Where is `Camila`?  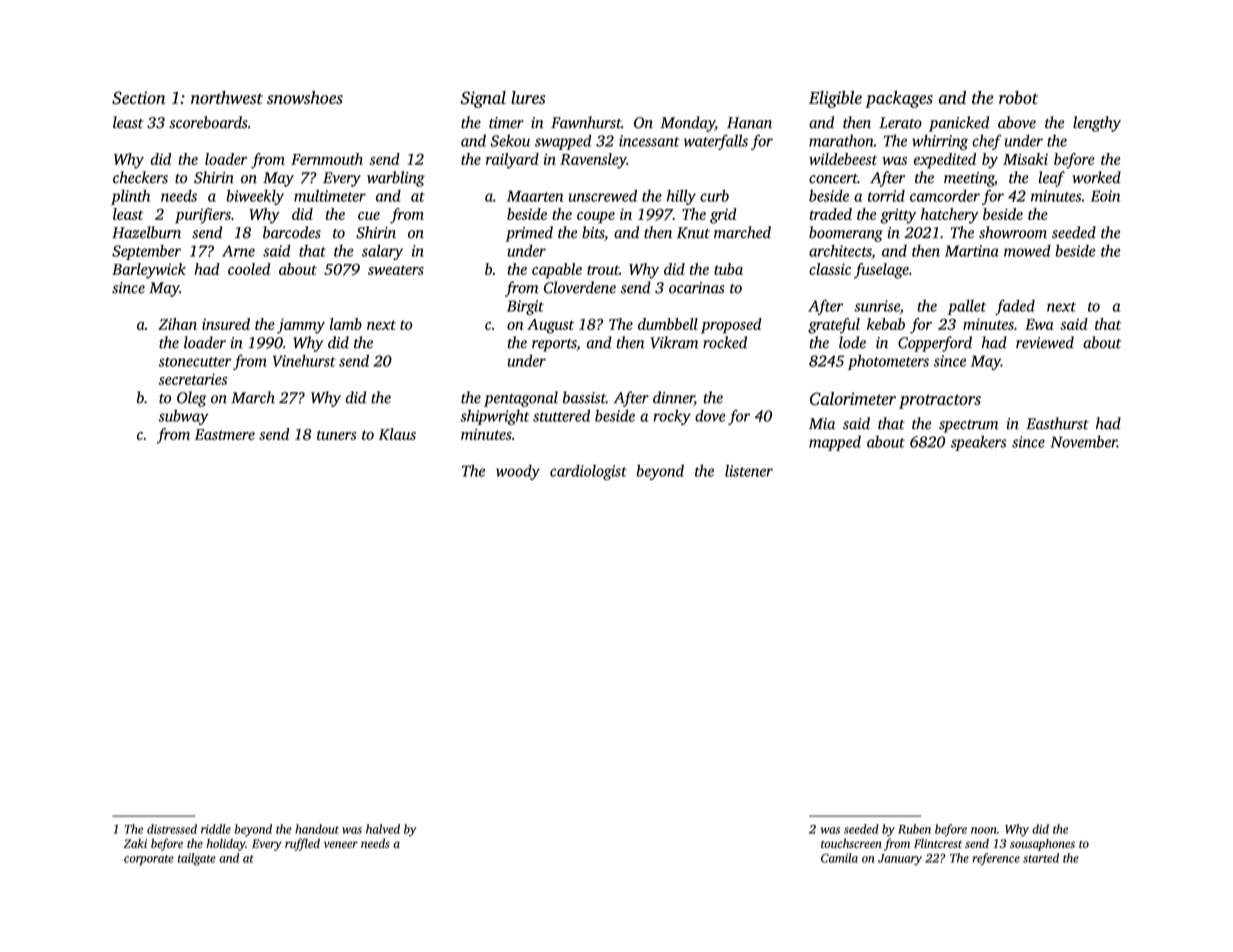 Camila is located at coordinates (839, 858).
